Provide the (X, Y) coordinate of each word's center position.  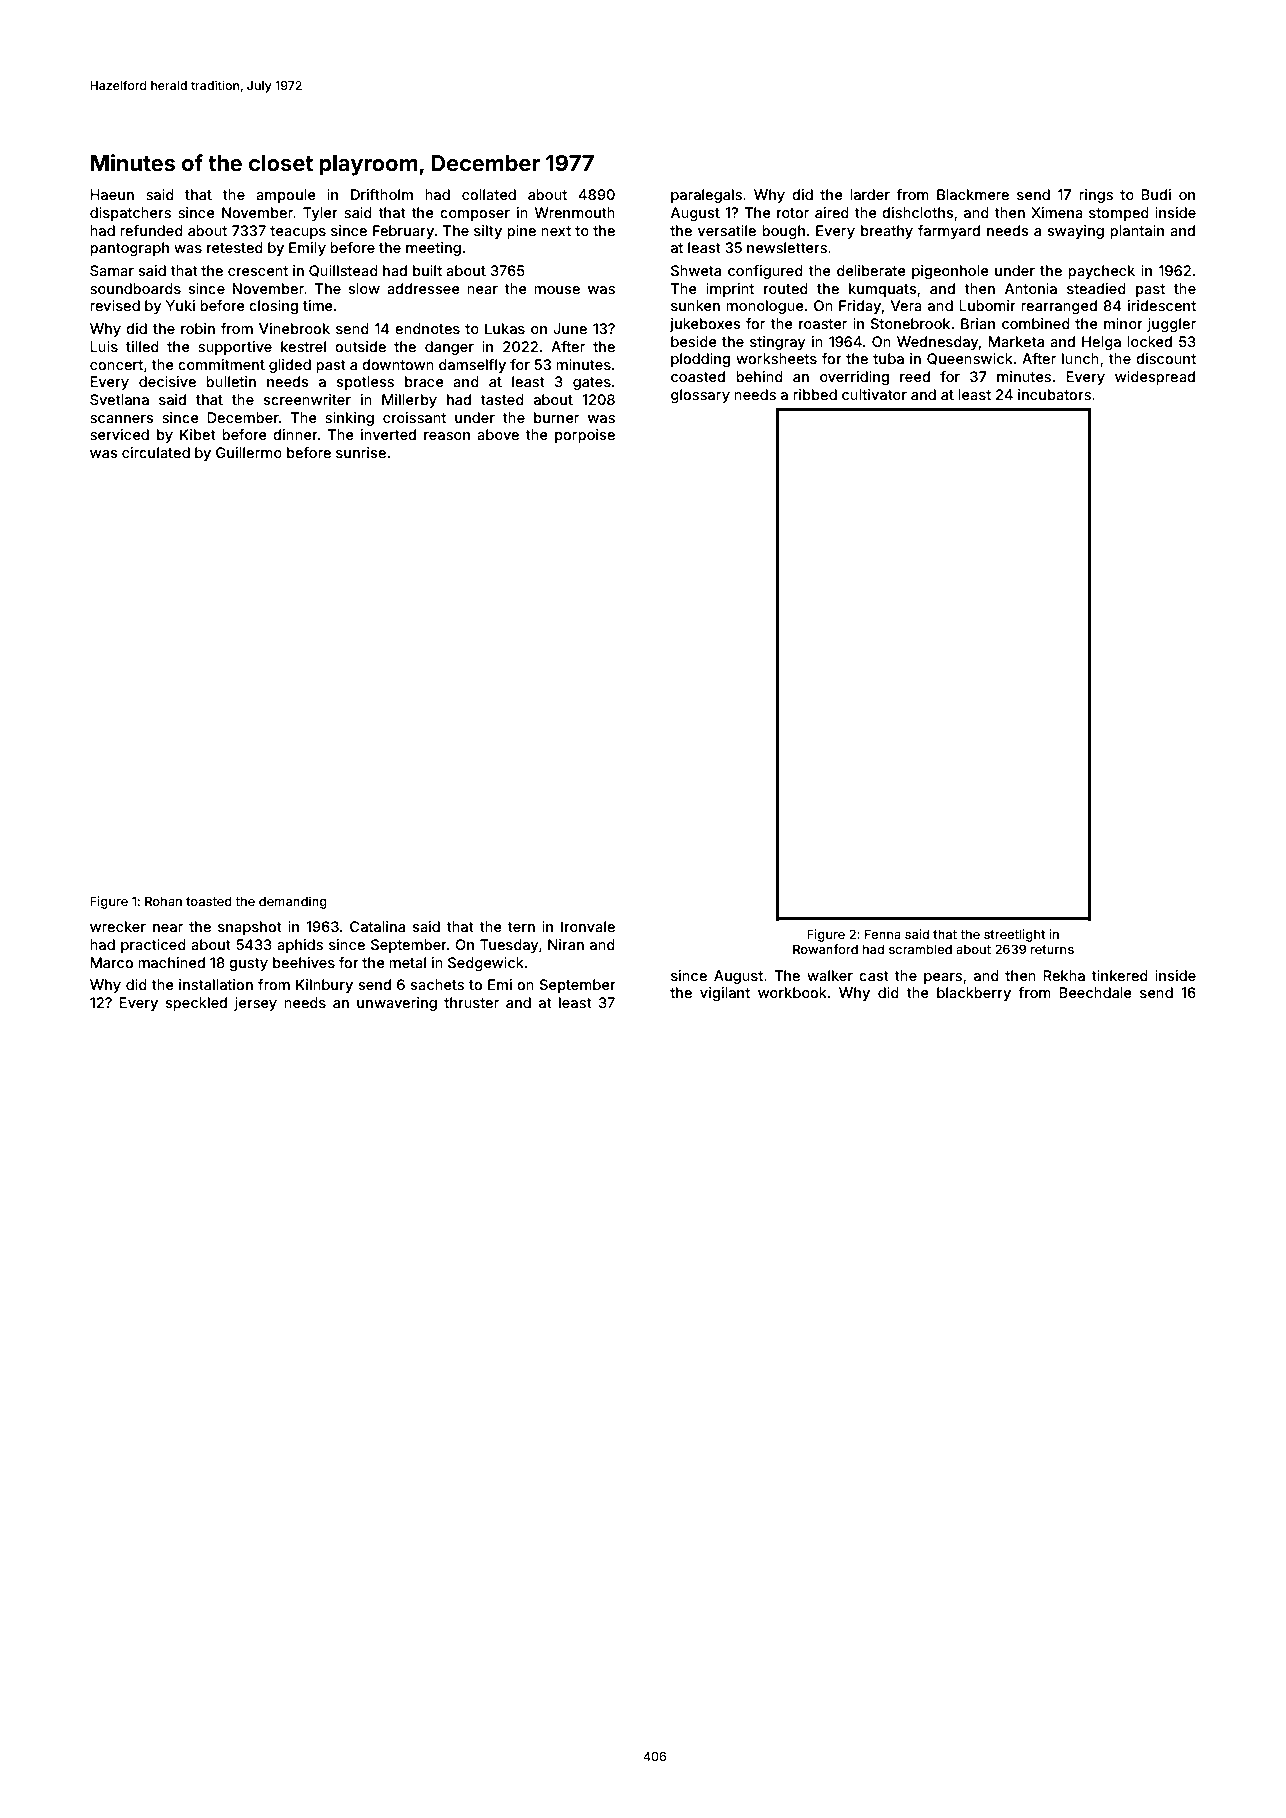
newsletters (787, 247)
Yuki (180, 305)
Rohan (163, 901)
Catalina (377, 926)
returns (1052, 949)
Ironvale (588, 926)
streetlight (1014, 935)
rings (1096, 196)
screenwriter (307, 399)
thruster (471, 1002)
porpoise (585, 436)
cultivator (874, 394)
